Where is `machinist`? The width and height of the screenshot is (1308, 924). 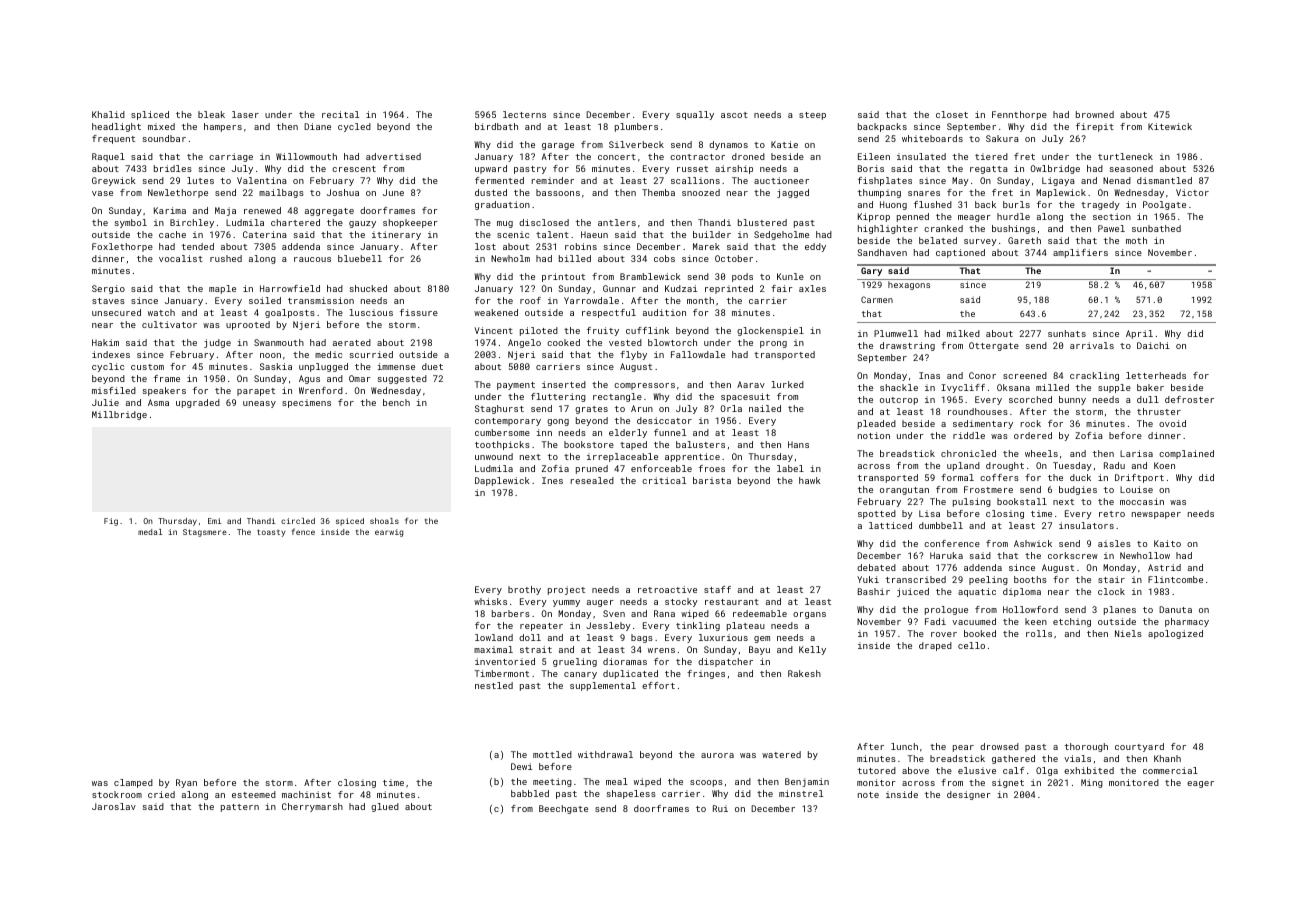
machinist is located at coordinates (306, 794).
